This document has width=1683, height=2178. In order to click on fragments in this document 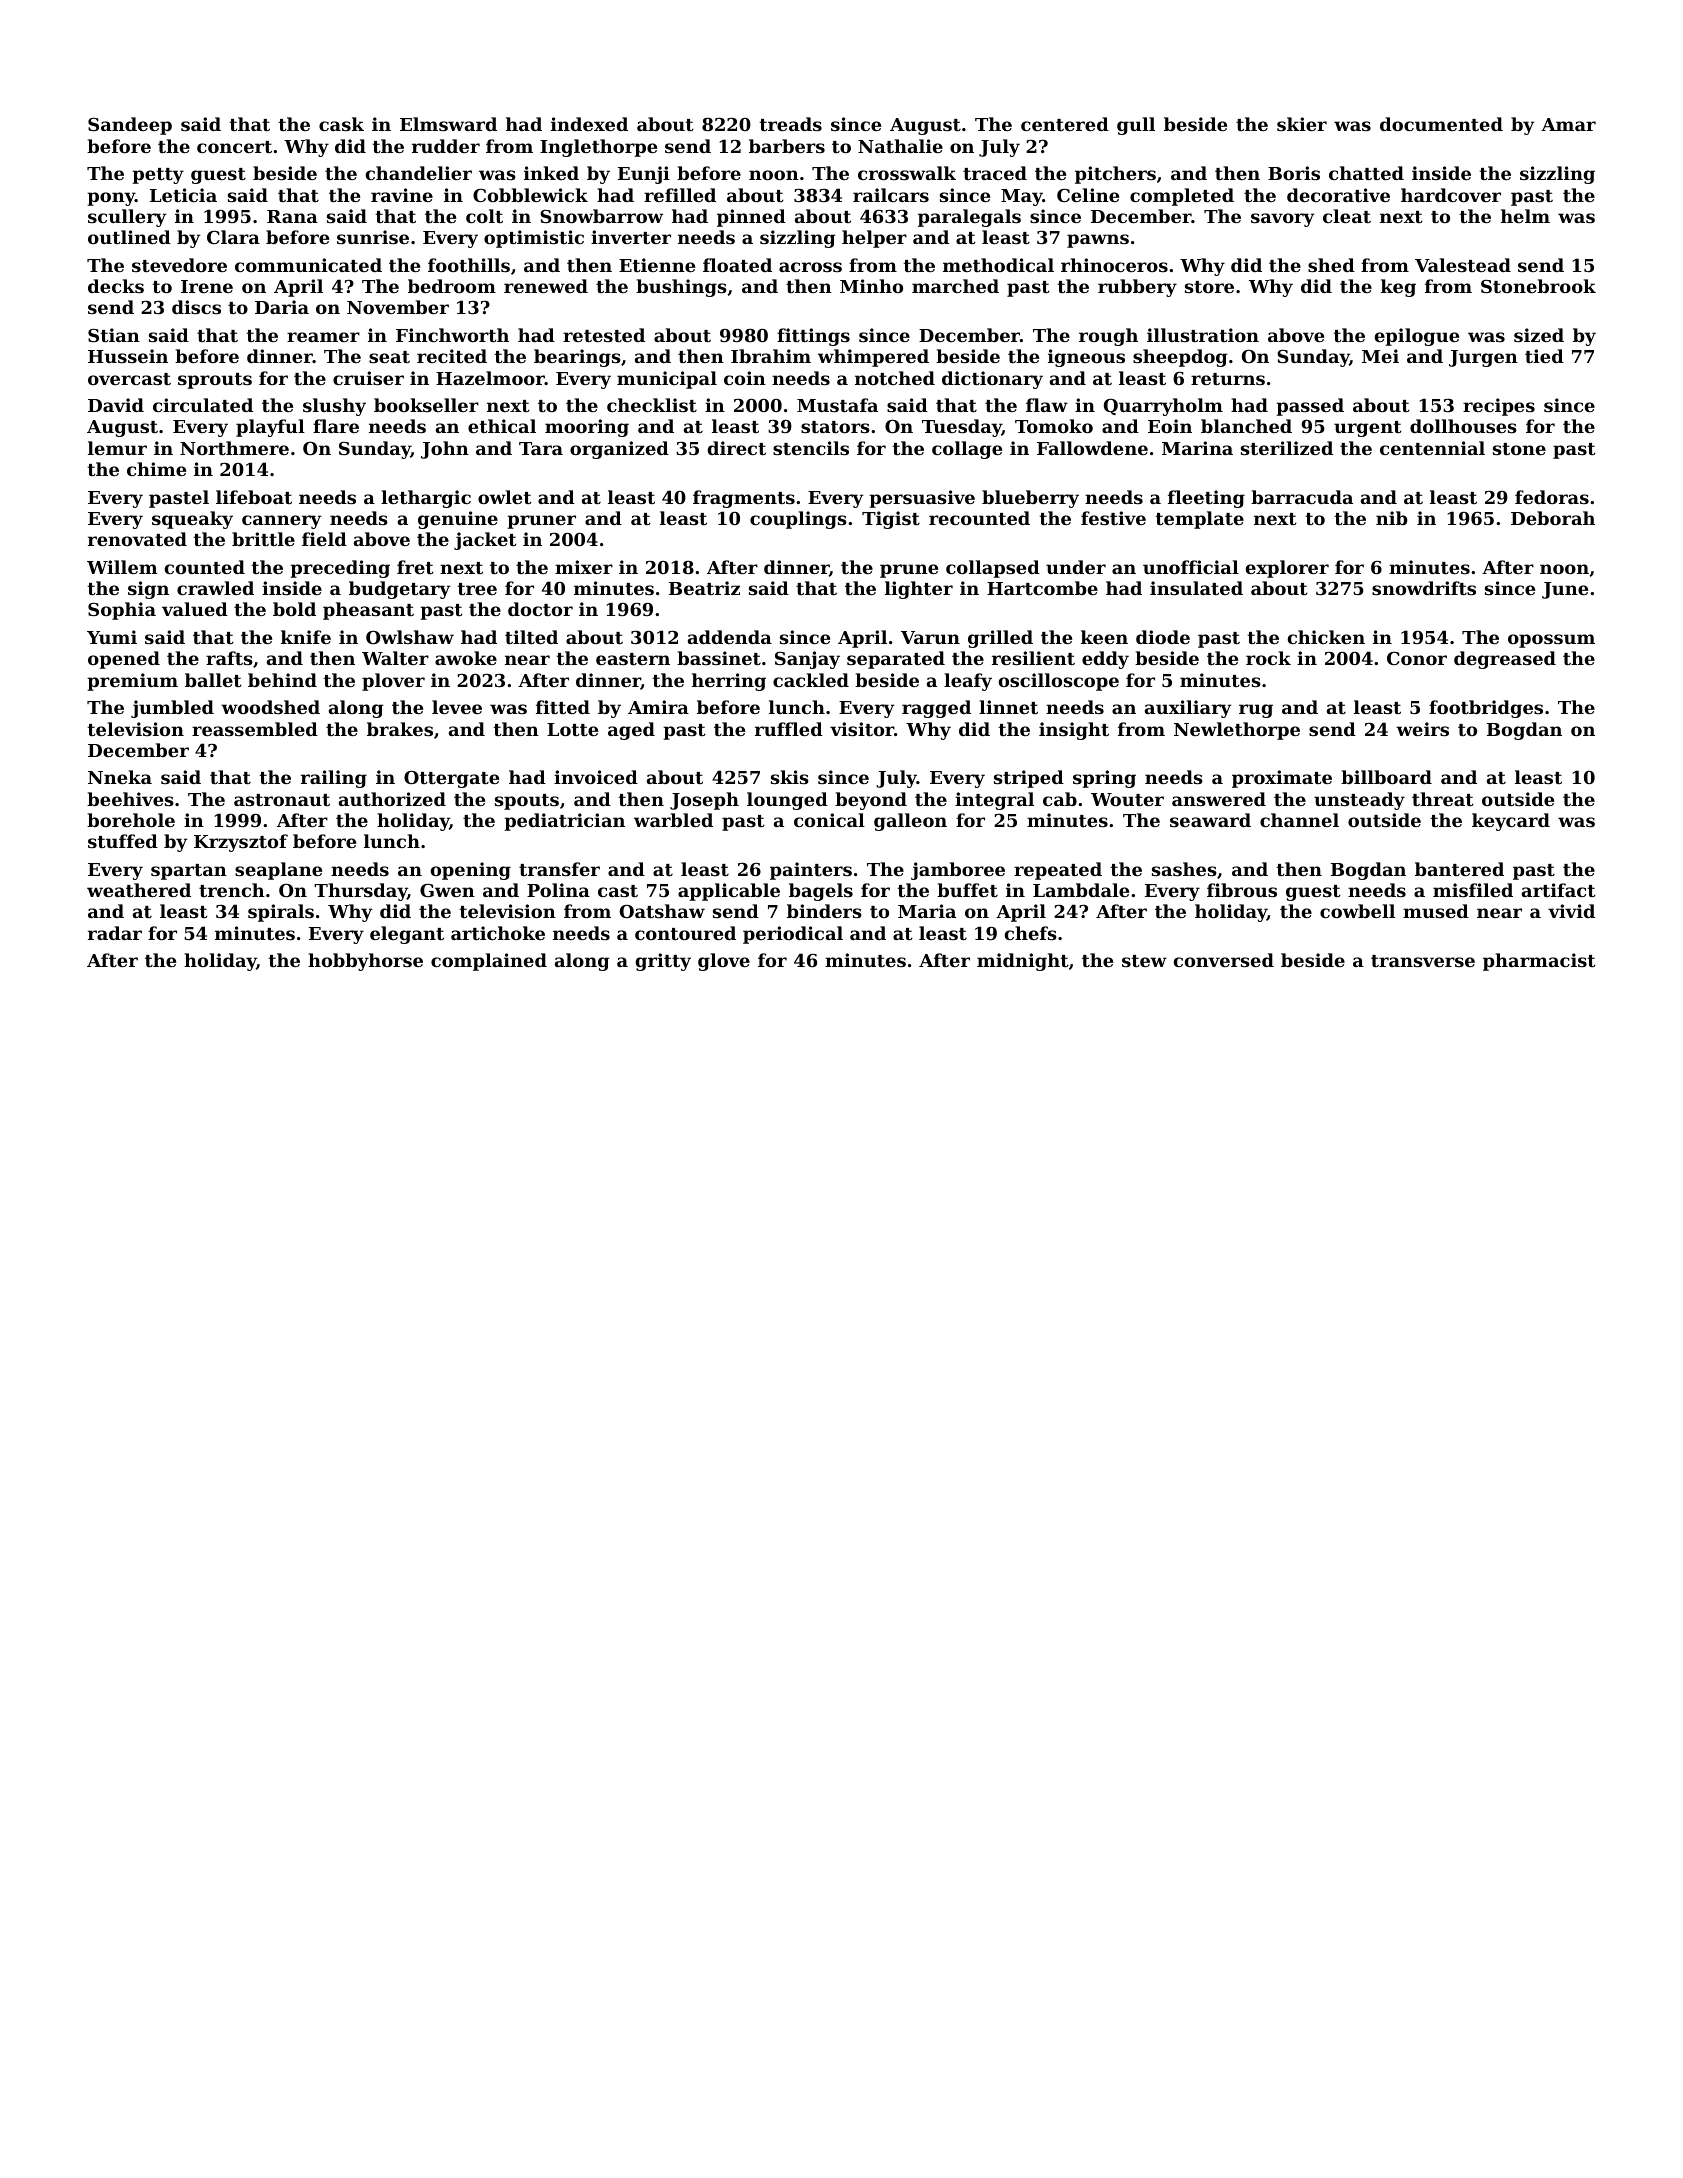, I will do `click(744, 499)`.
